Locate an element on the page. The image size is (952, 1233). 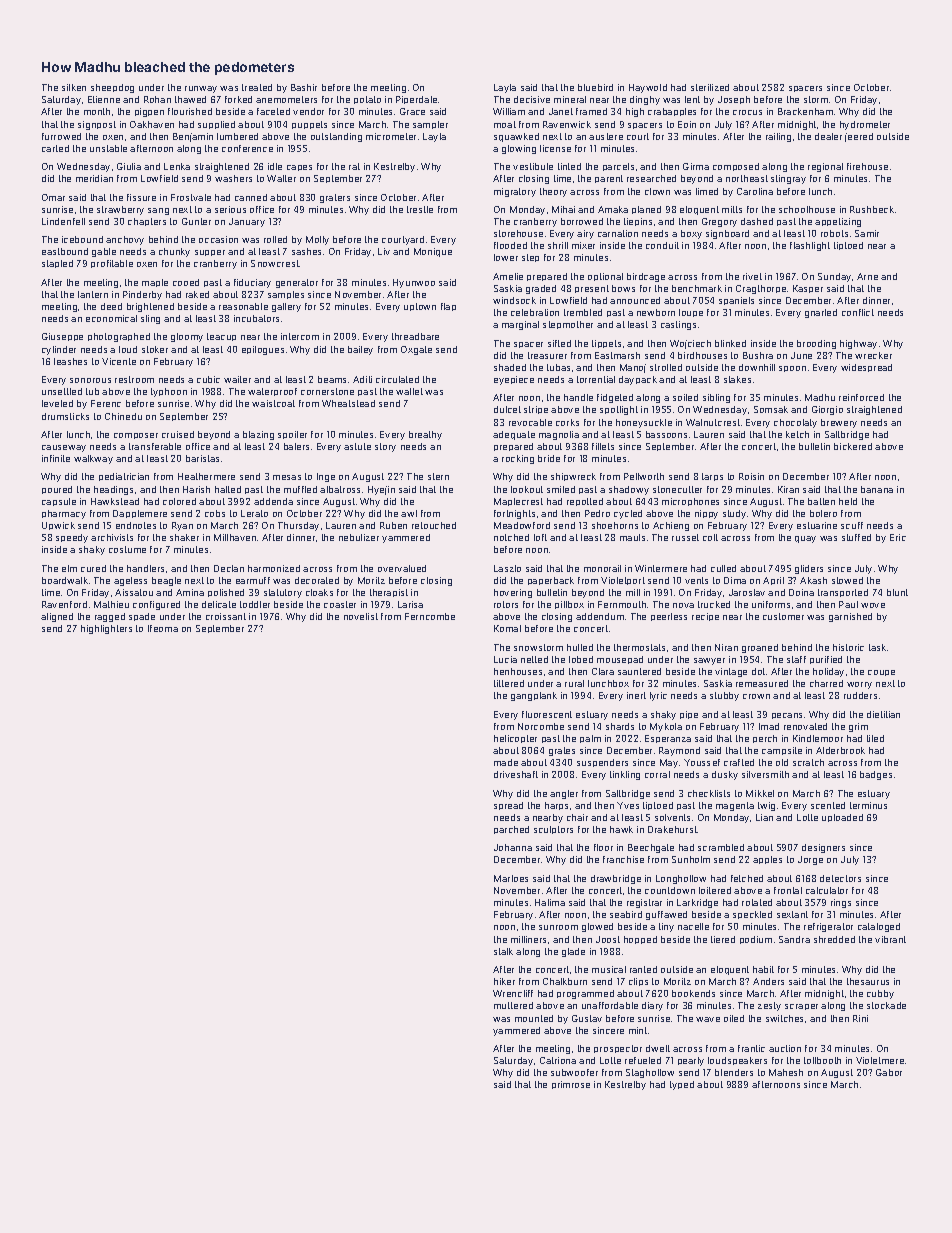
hiker is located at coordinates (504, 981).
